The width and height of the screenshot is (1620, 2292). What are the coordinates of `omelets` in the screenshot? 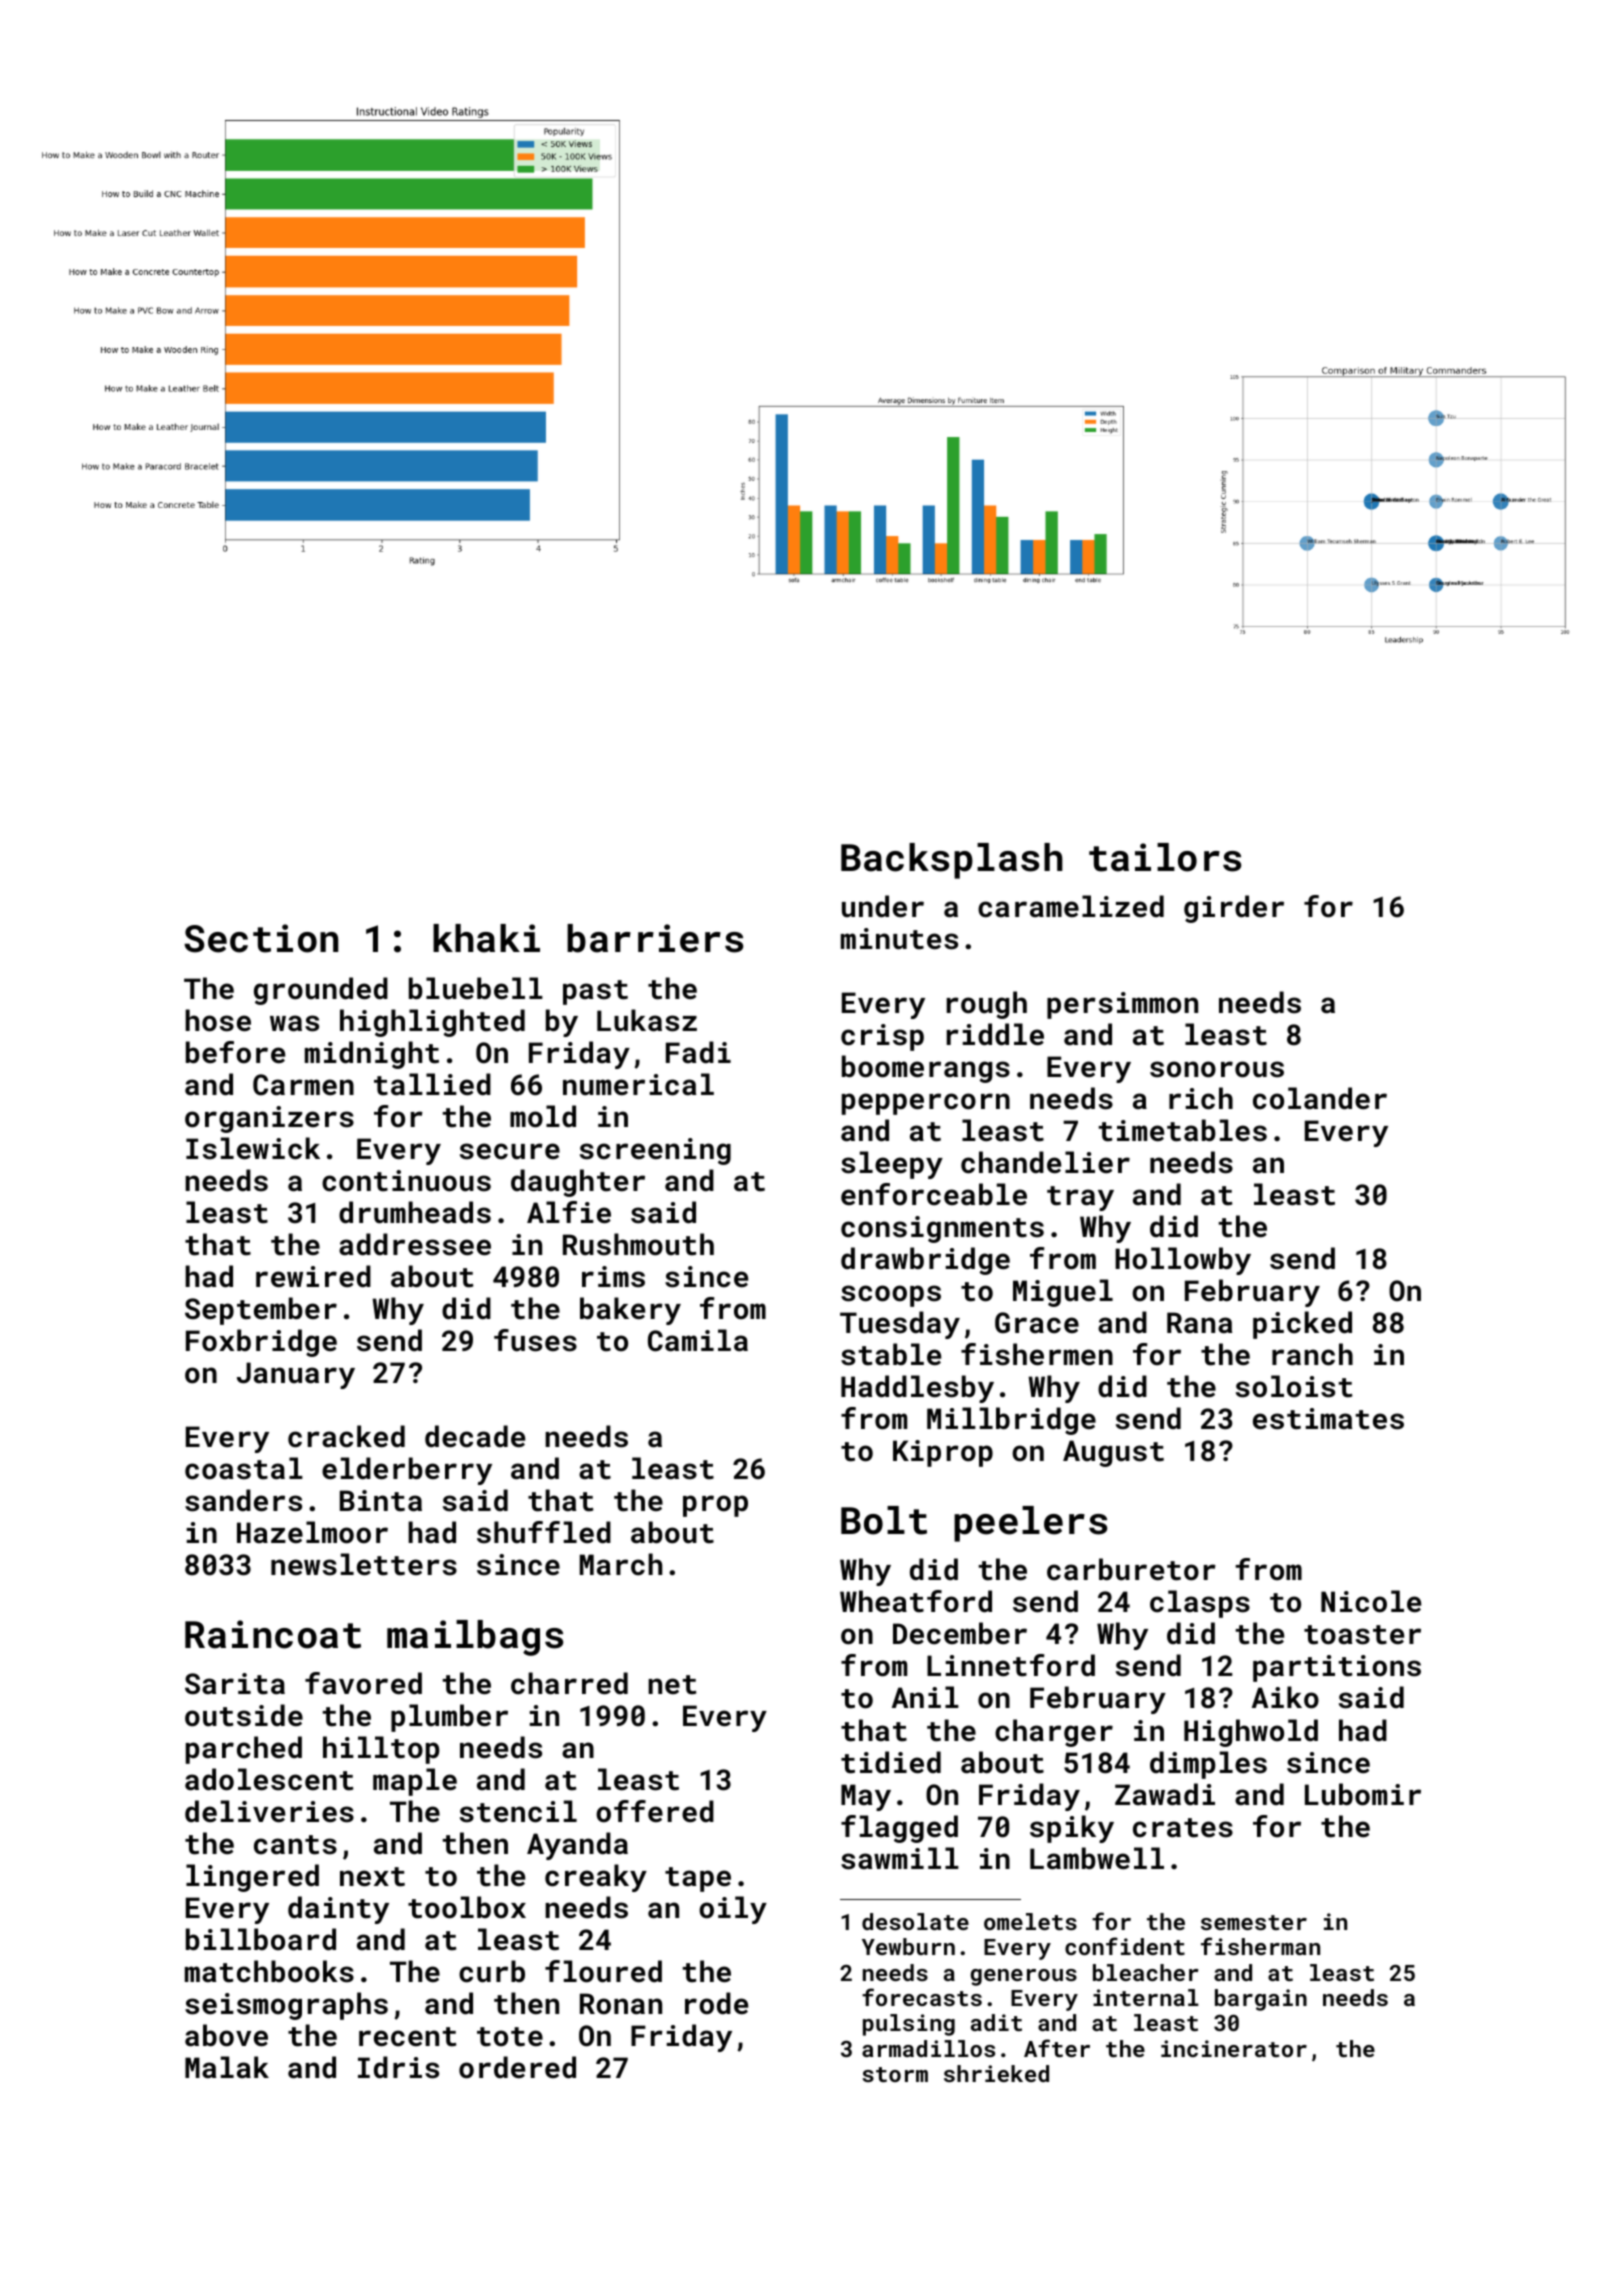 It's located at (1030, 1921).
